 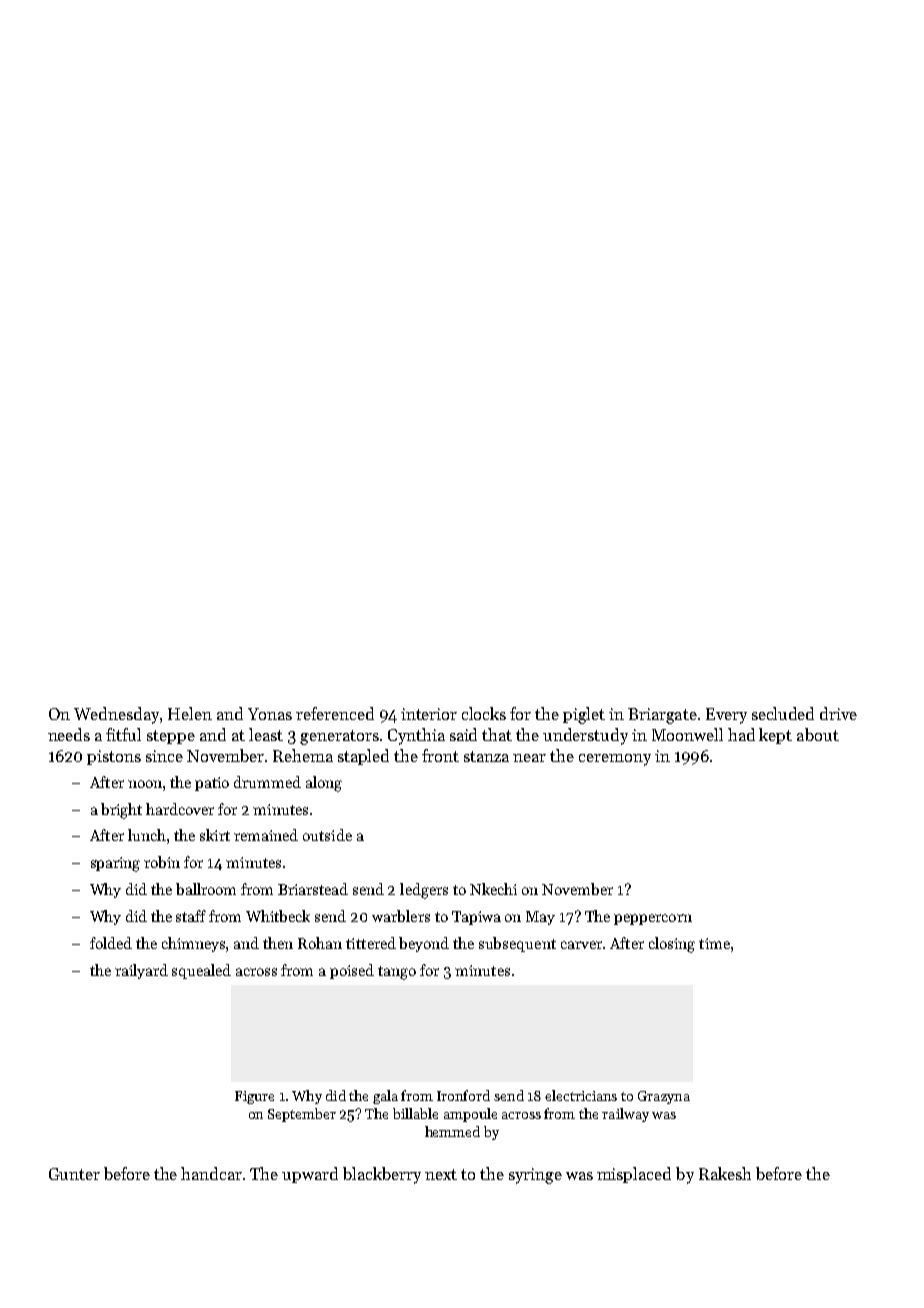 I want to click on ballroom, so click(x=206, y=889).
